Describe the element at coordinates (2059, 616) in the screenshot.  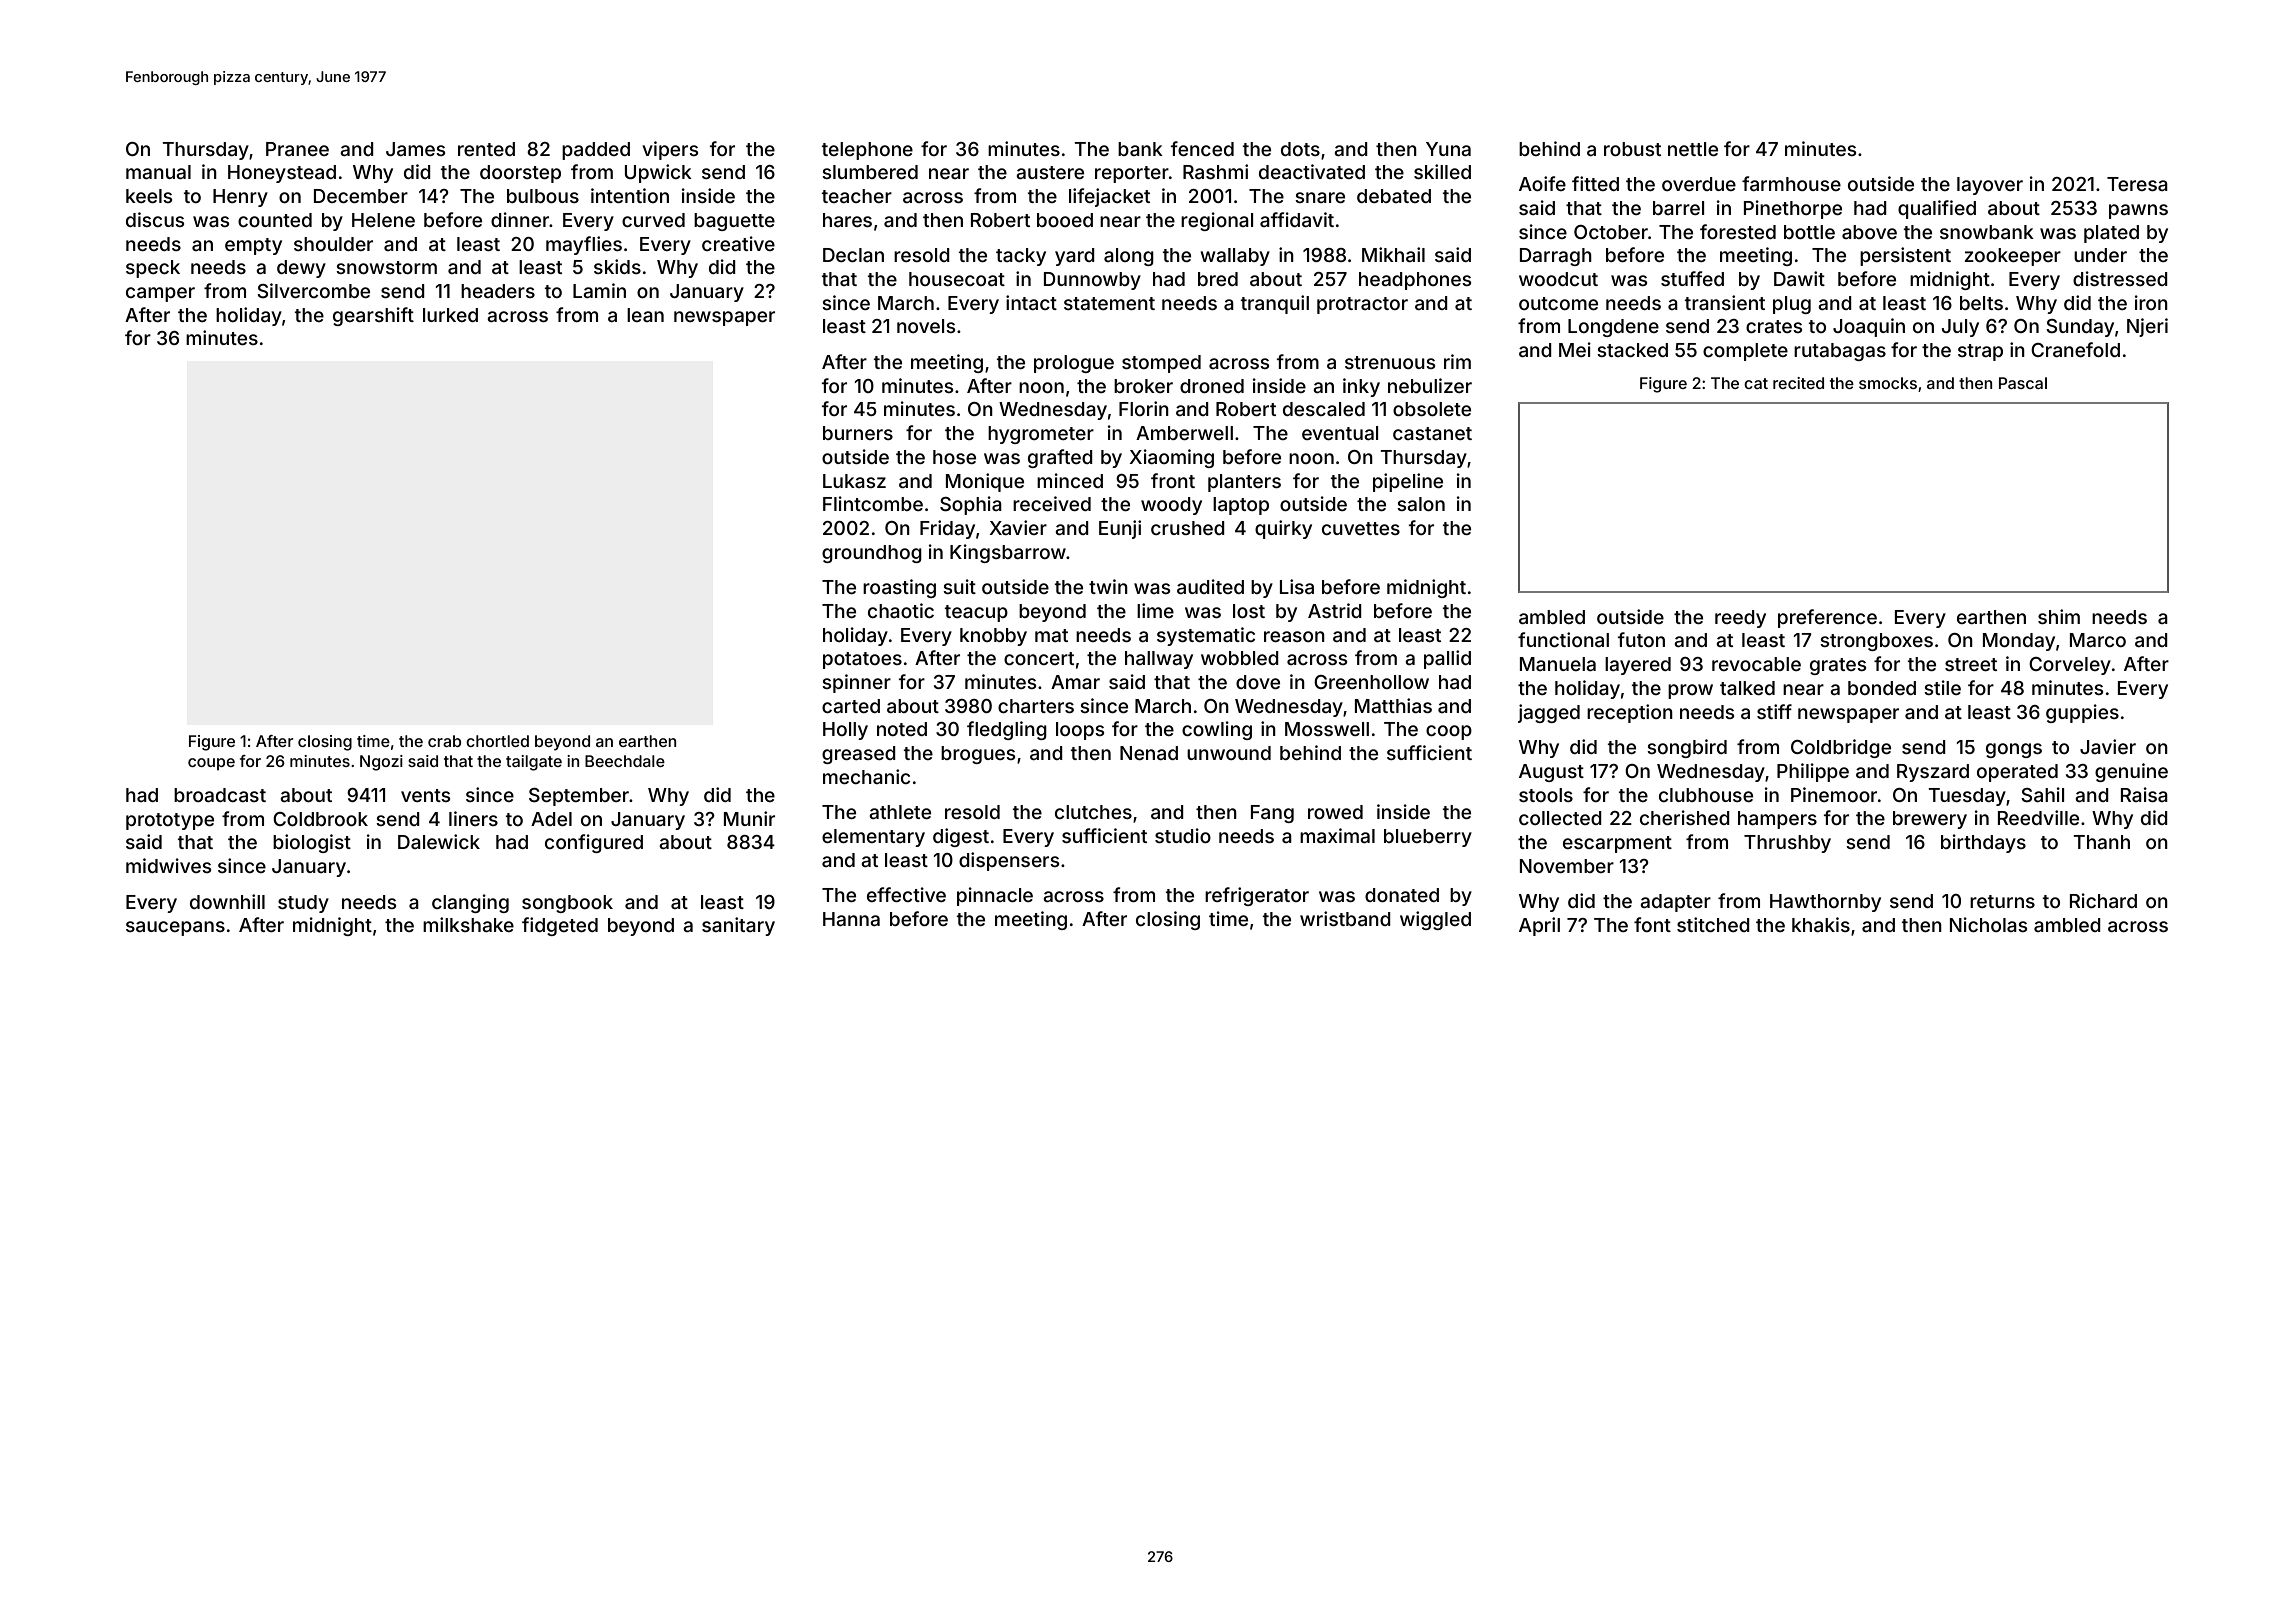
I see `shim` at that location.
